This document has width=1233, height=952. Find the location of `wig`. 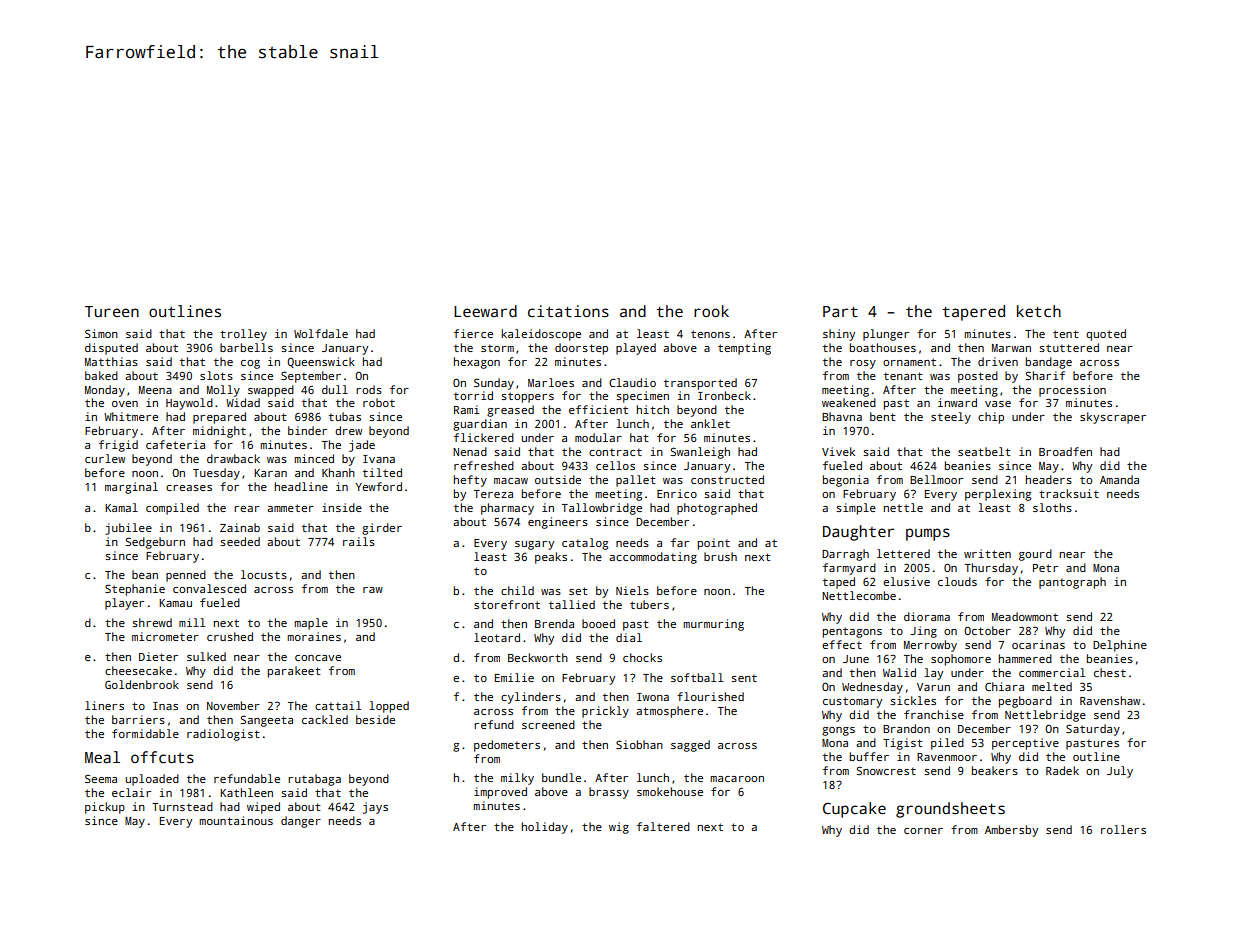

wig is located at coordinates (619, 828).
